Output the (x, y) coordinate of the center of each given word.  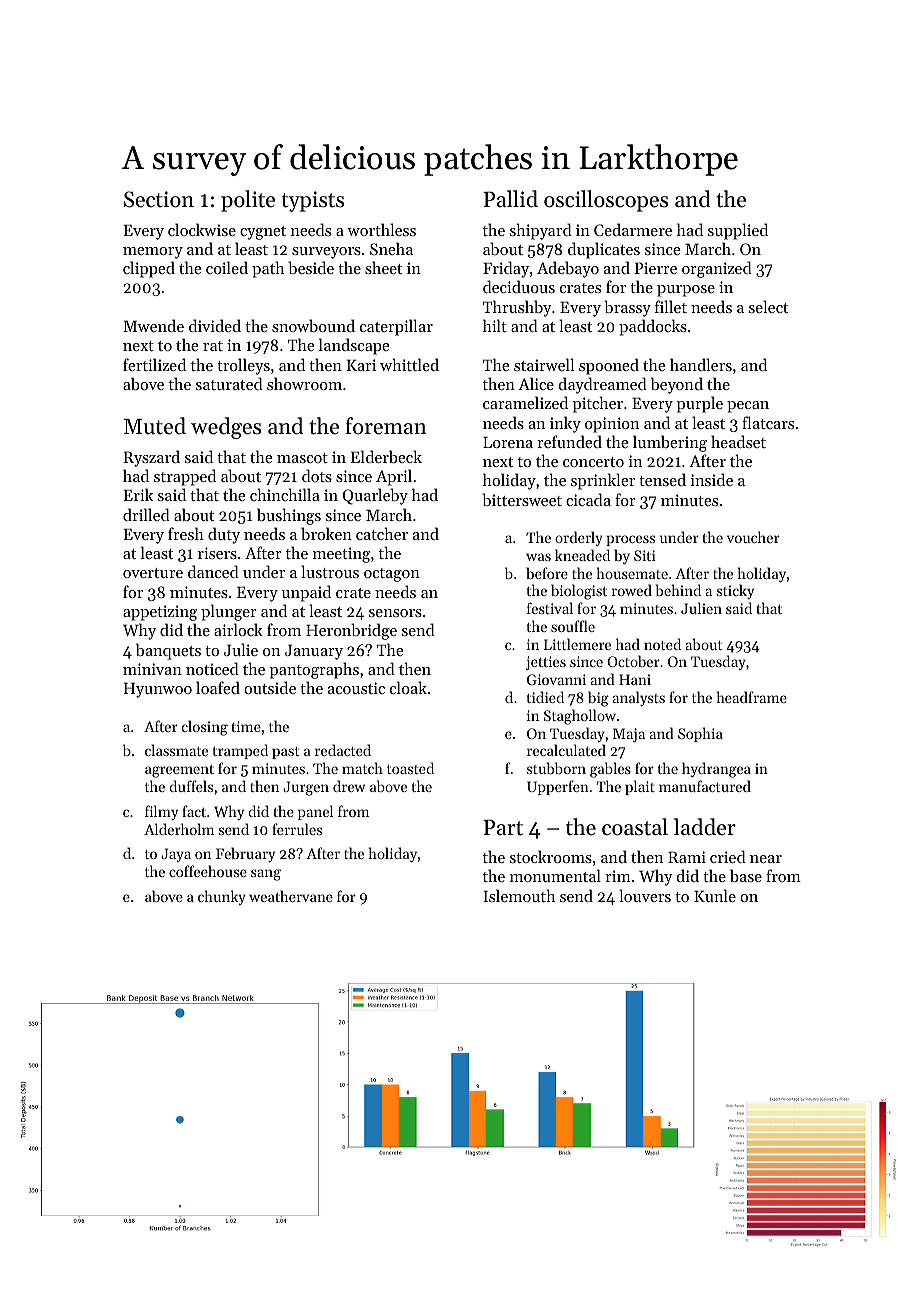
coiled (227, 267)
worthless (381, 229)
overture (153, 573)
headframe (752, 697)
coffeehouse (208, 871)
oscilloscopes (606, 201)
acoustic (356, 688)
